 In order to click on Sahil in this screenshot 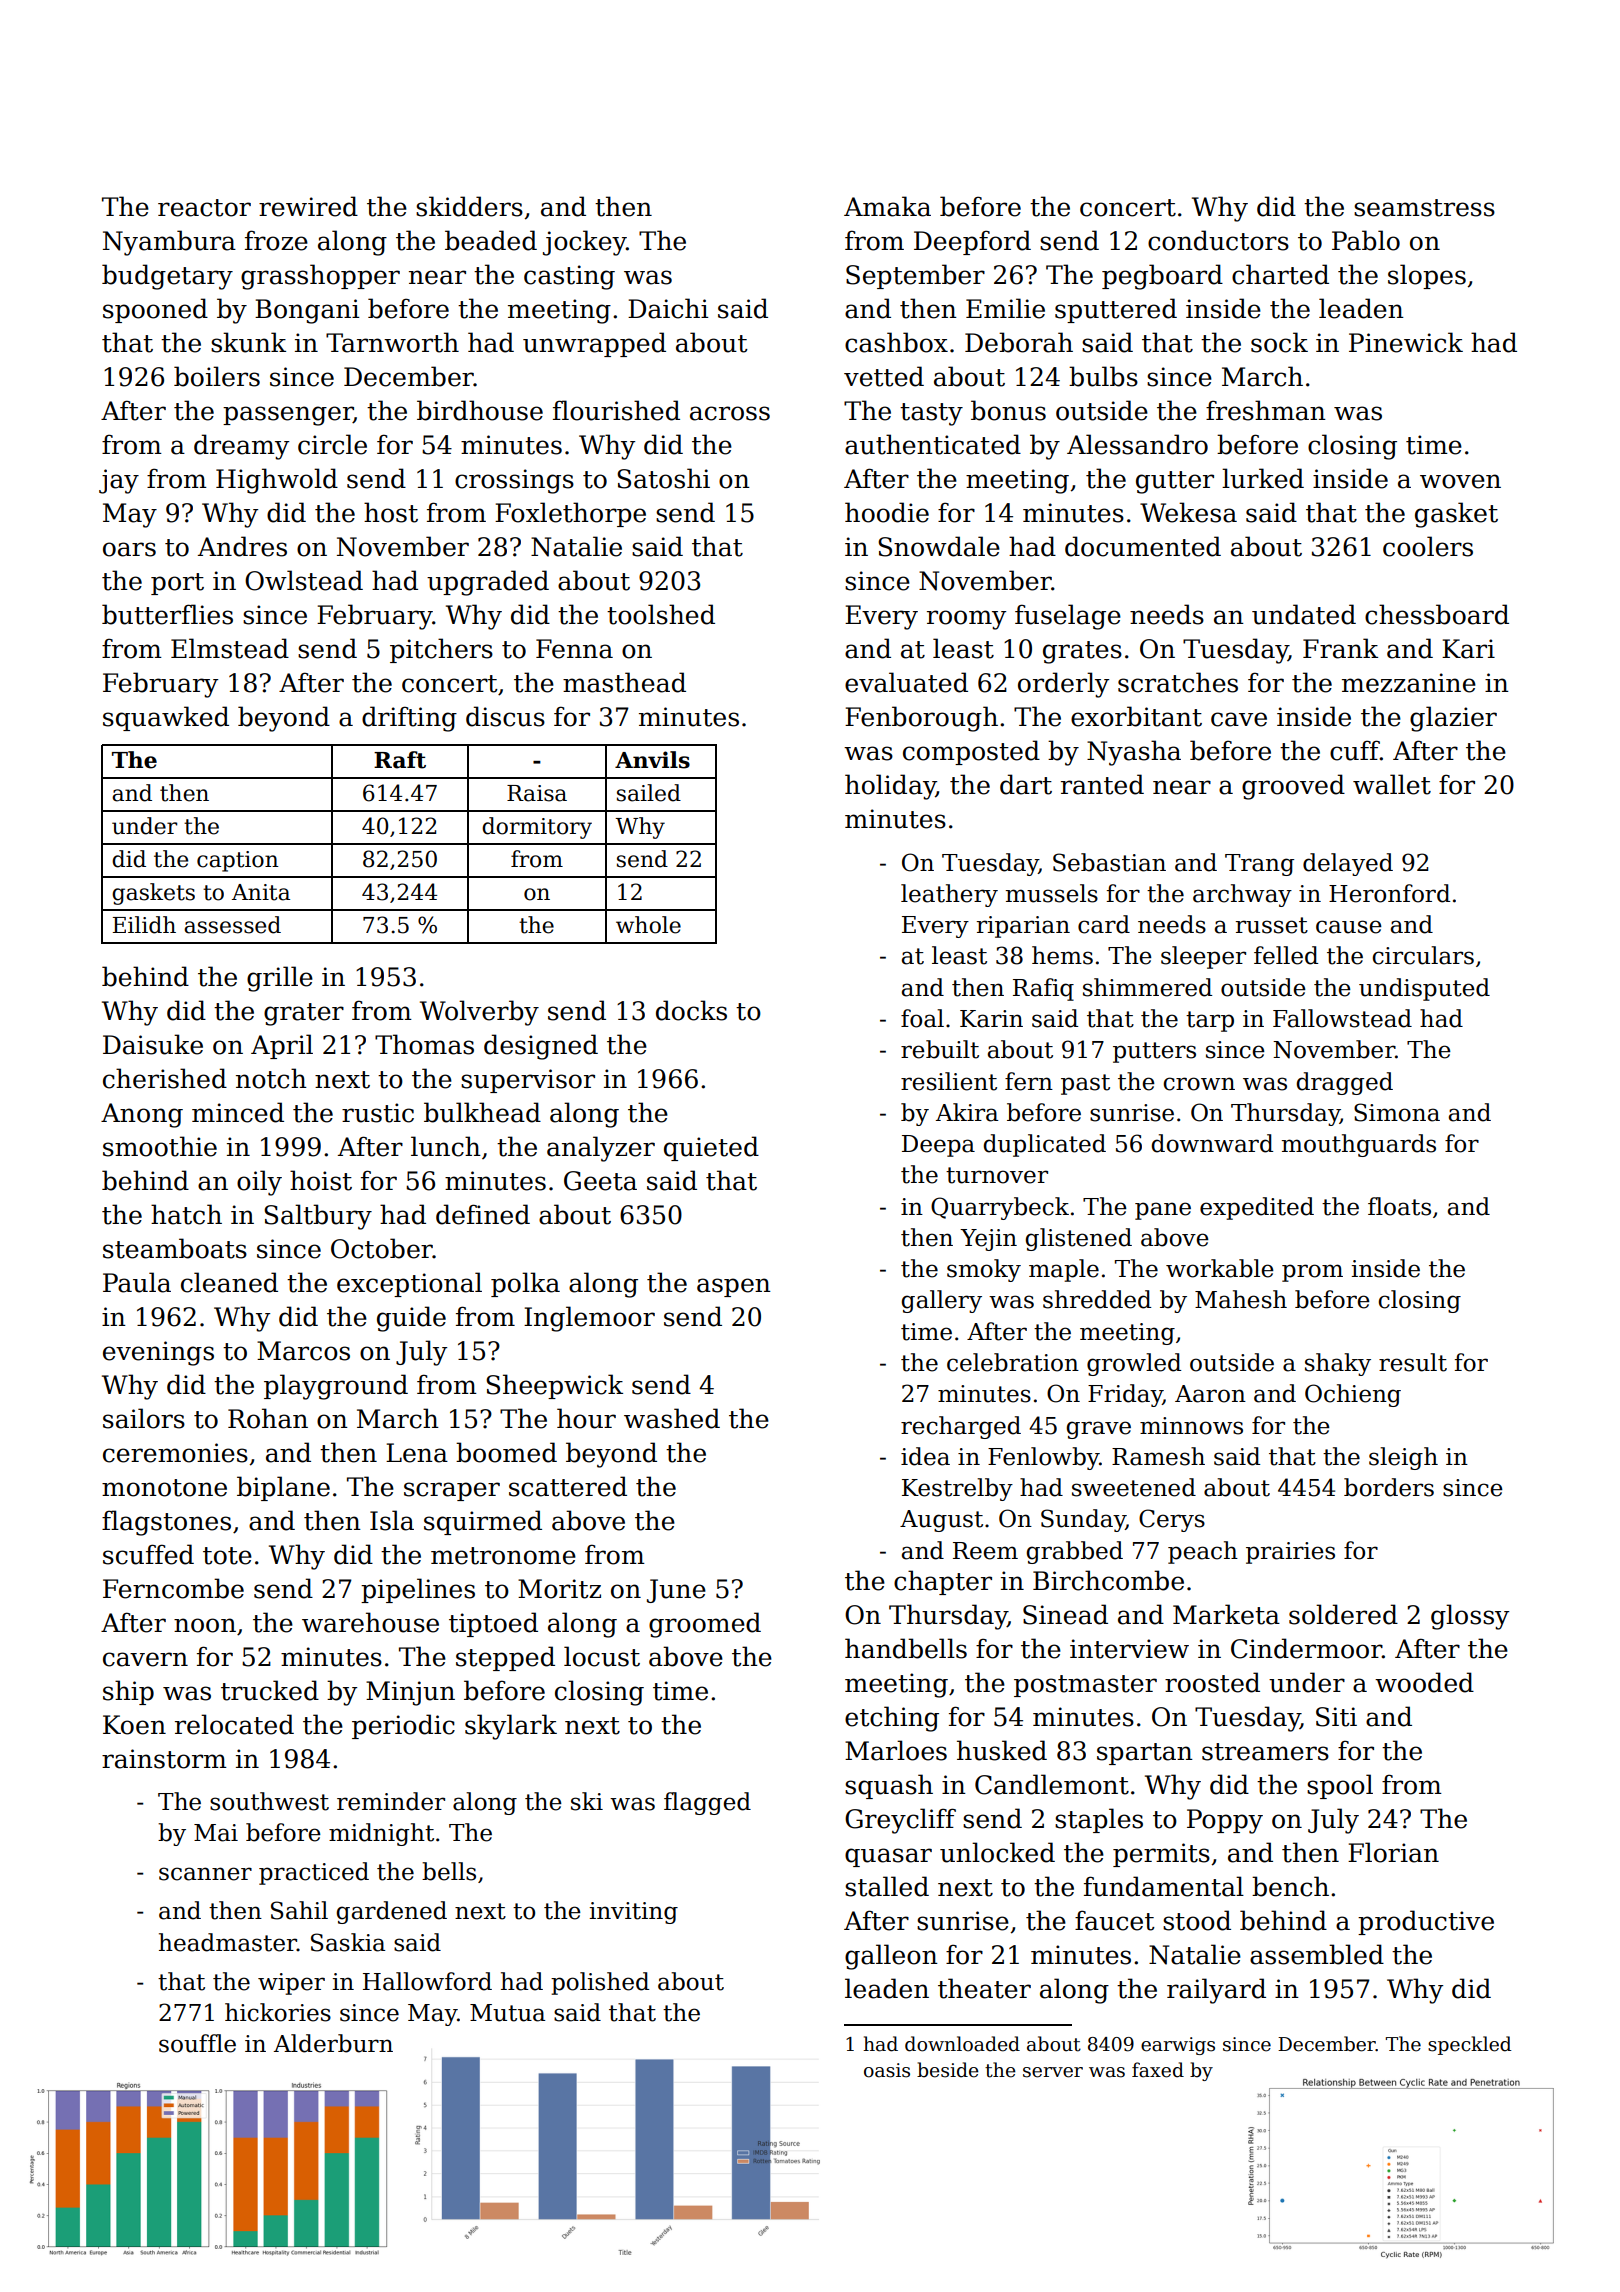, I will do `click(299, 1910)`.
